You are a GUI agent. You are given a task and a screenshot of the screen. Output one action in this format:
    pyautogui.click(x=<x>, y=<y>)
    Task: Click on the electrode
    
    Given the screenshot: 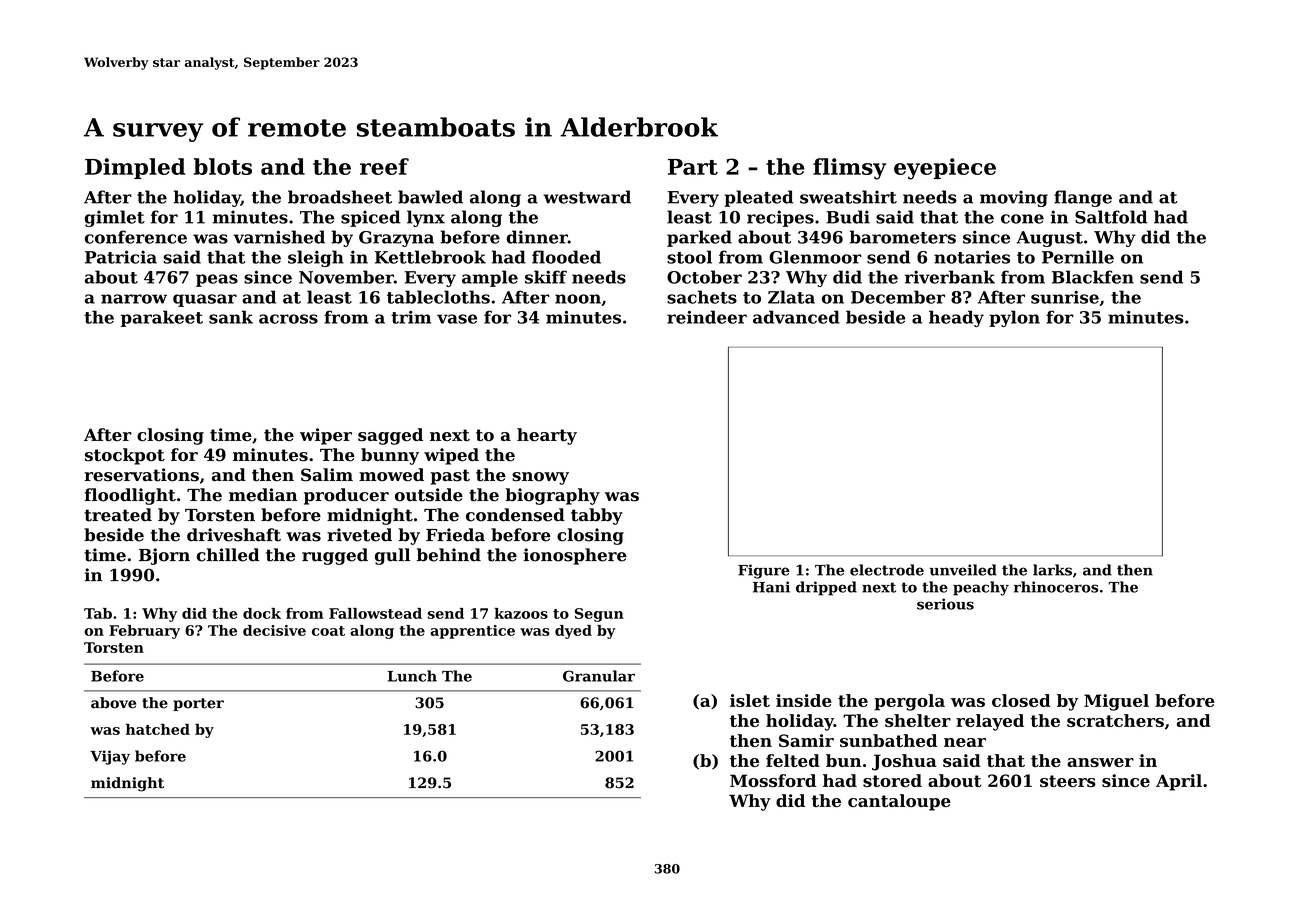 What is the action you would take?
    pyautogui.click(x=887, y=570)
